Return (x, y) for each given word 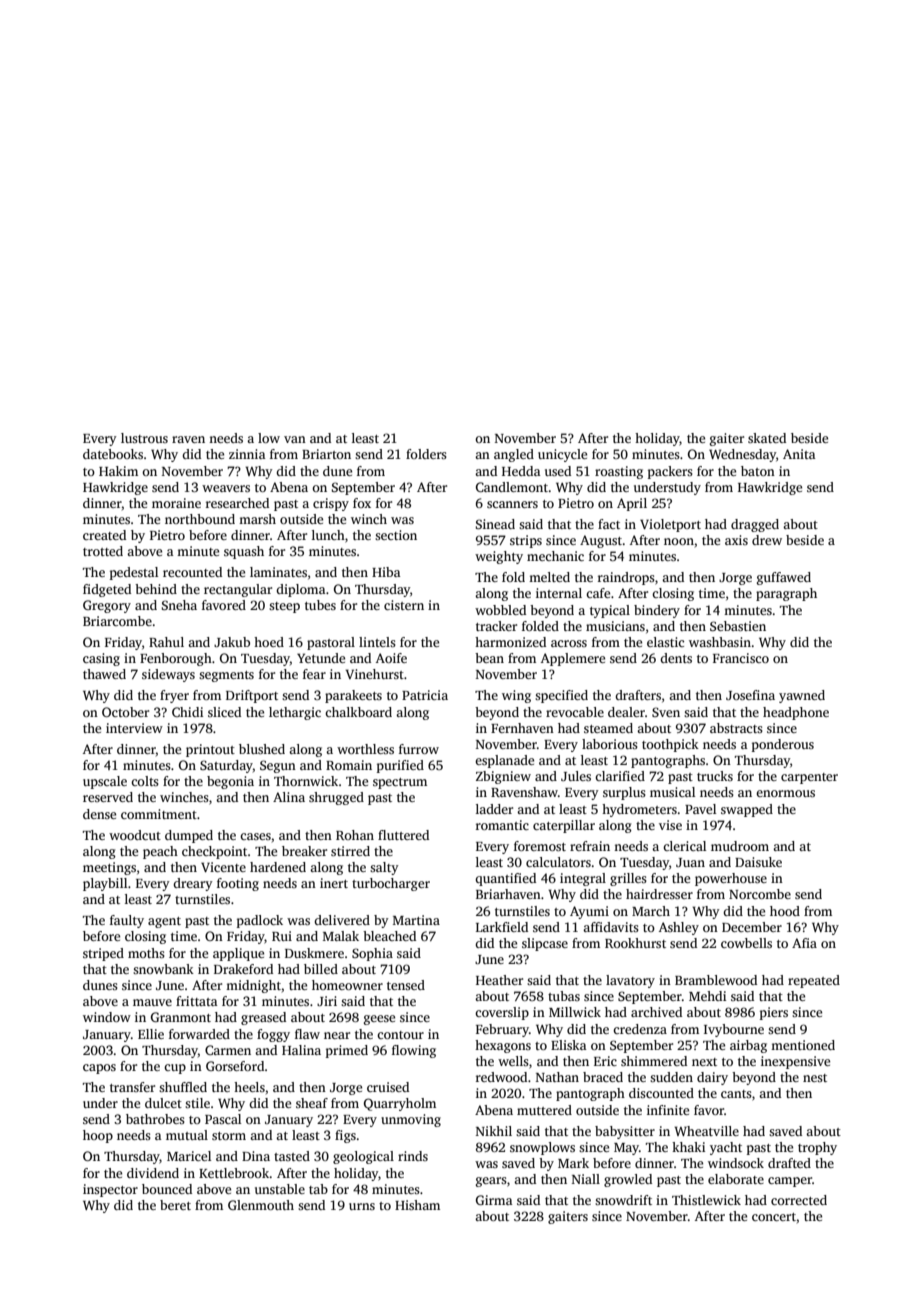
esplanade (504, 761)
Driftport (252, 696)
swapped (747, 810)
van (295, 439)
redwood (501, 1077)
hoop (98, 1136)
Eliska (569, 1045)
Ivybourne (734, 1030)
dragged (755, 525)
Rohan (355, 835)
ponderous (783, 745)
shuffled (183, 1087)
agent (164, 922)
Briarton (326, 454)
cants (736, 1094)
